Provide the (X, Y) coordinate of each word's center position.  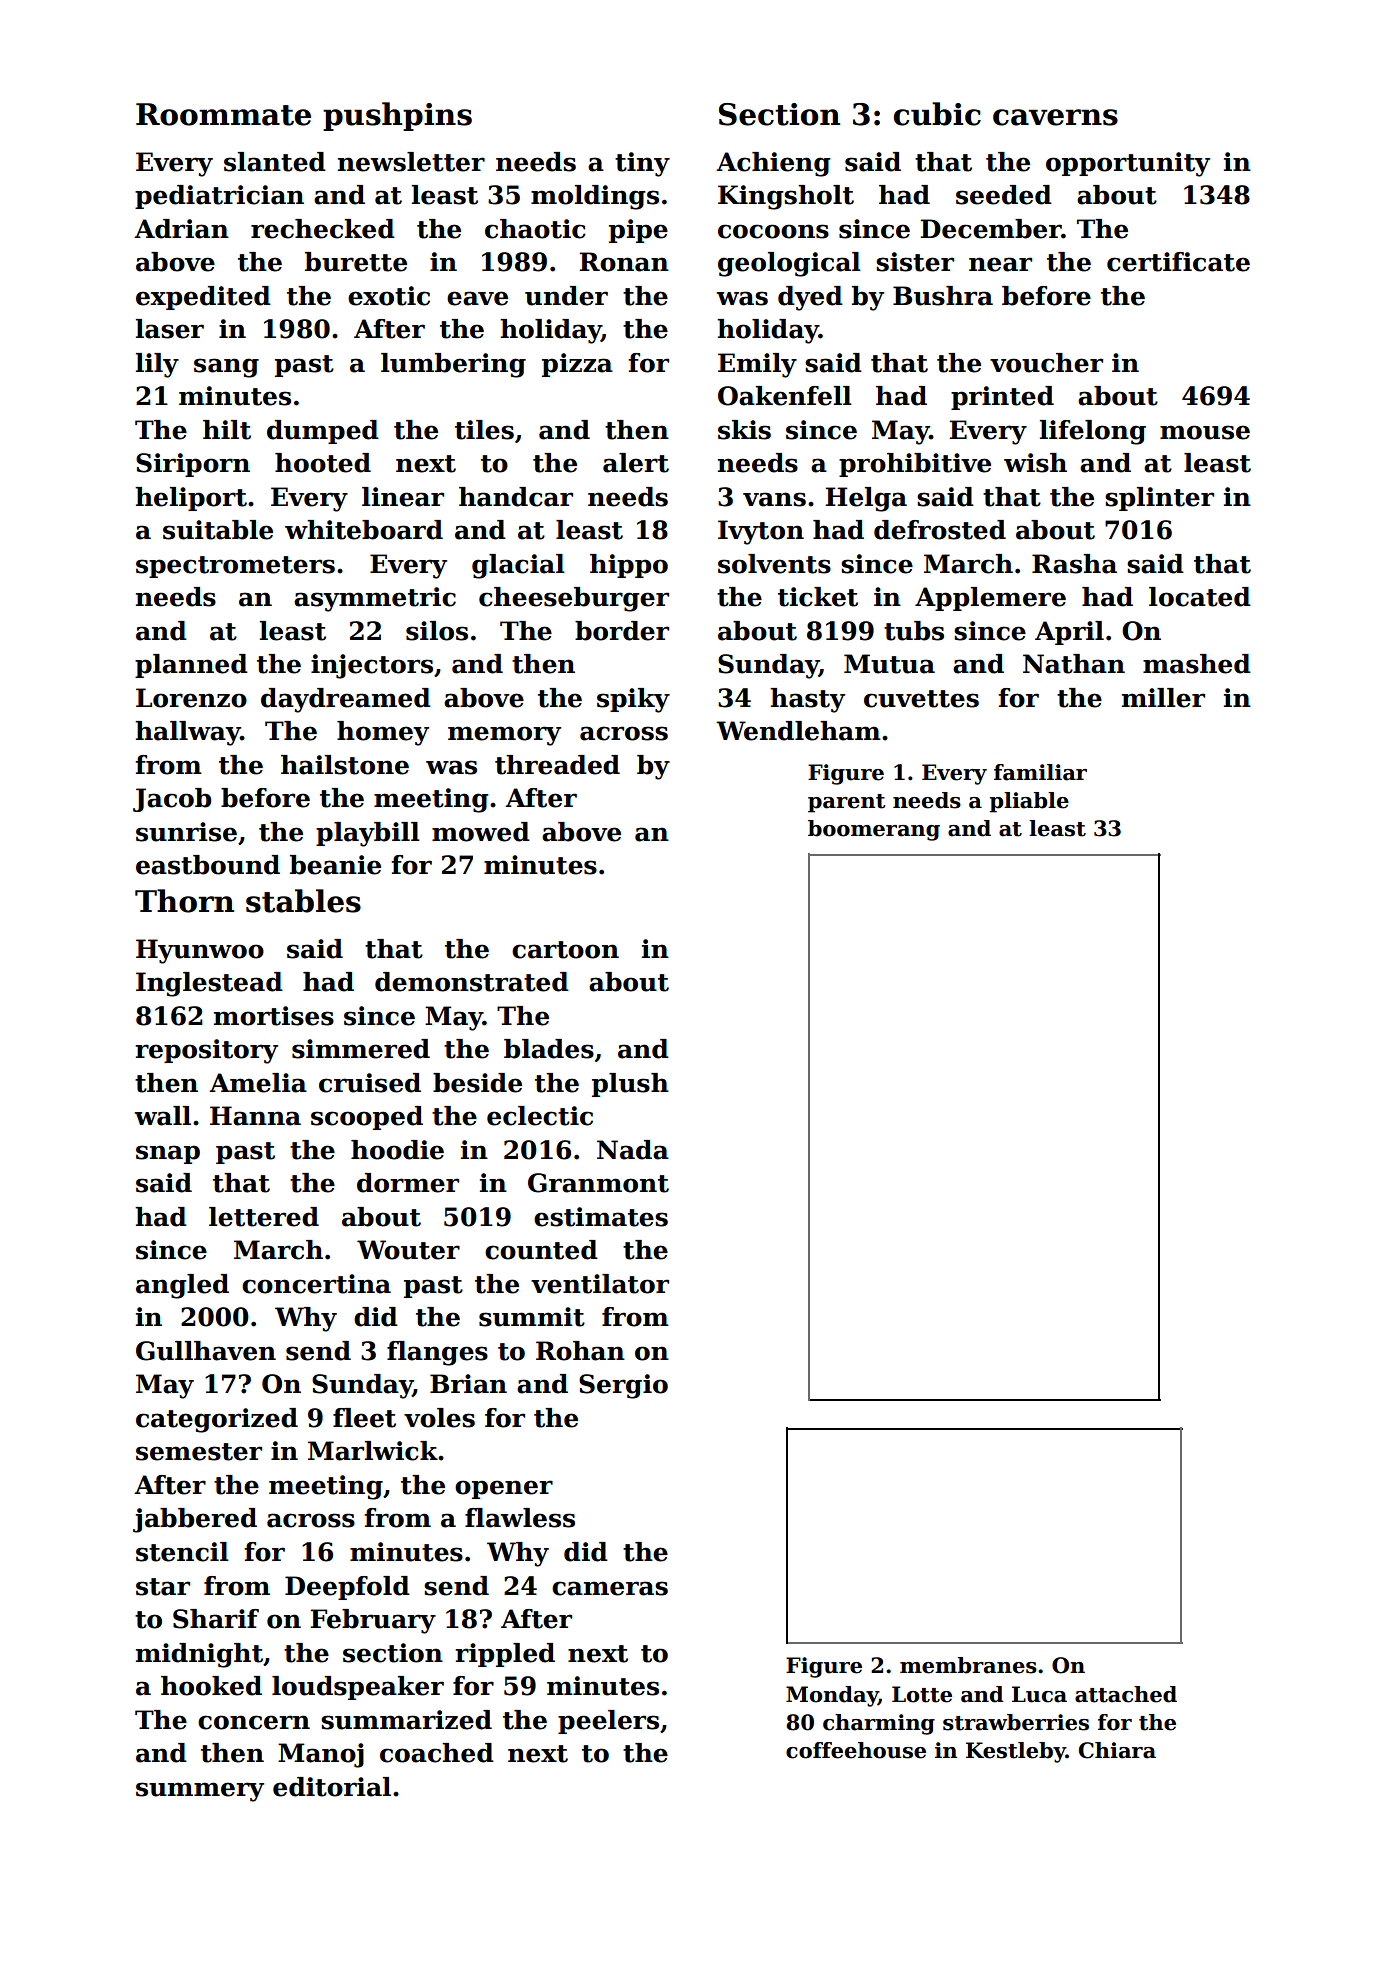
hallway (187, 733)
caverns (1055, 117)
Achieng (773, 164)
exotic (389, 296)
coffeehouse (856, 1750)
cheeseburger (574, 599)
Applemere (990, 599)
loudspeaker (358, 1688)
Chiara (1117, 1750)
